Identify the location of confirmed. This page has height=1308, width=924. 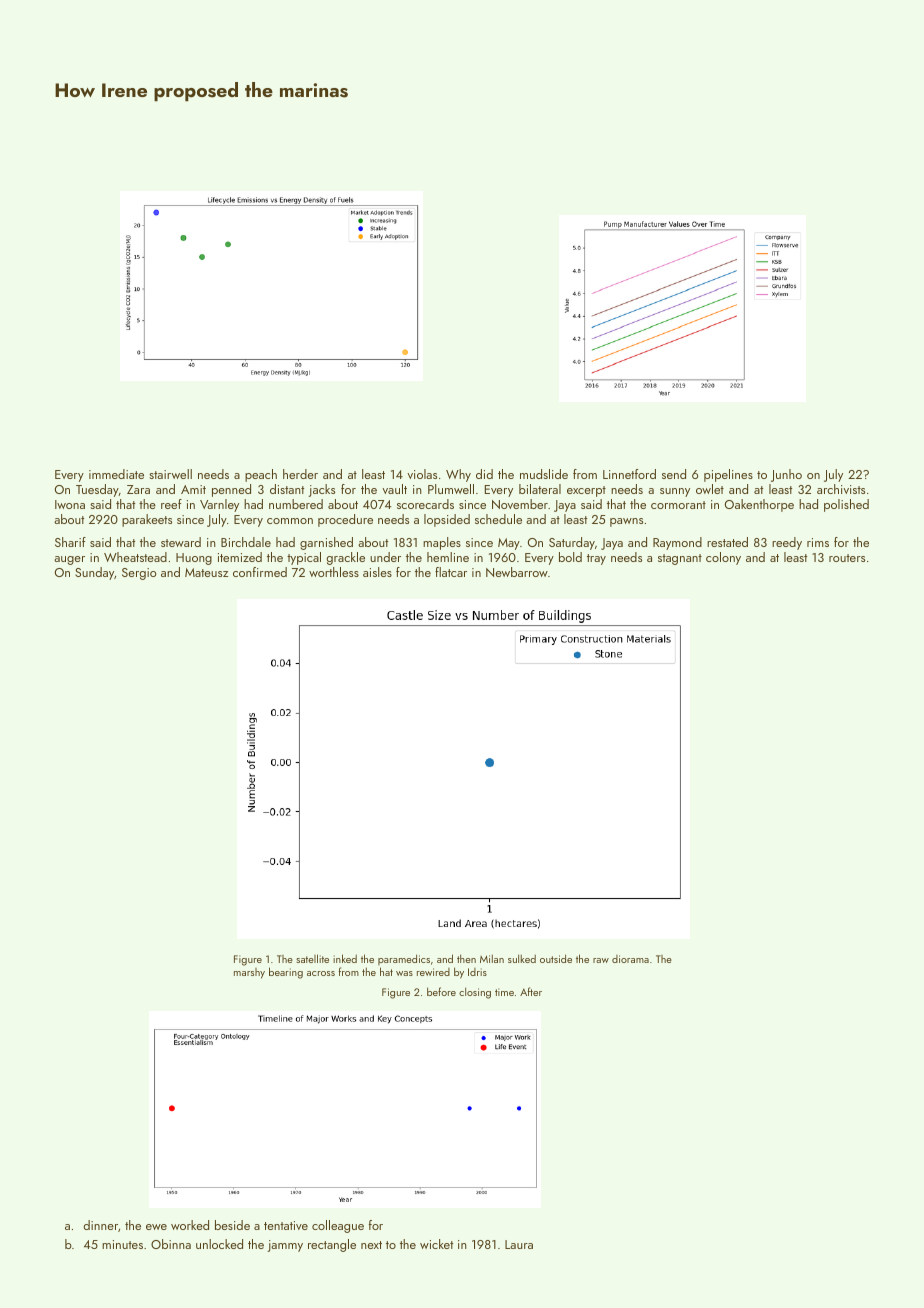
(260, 572).
